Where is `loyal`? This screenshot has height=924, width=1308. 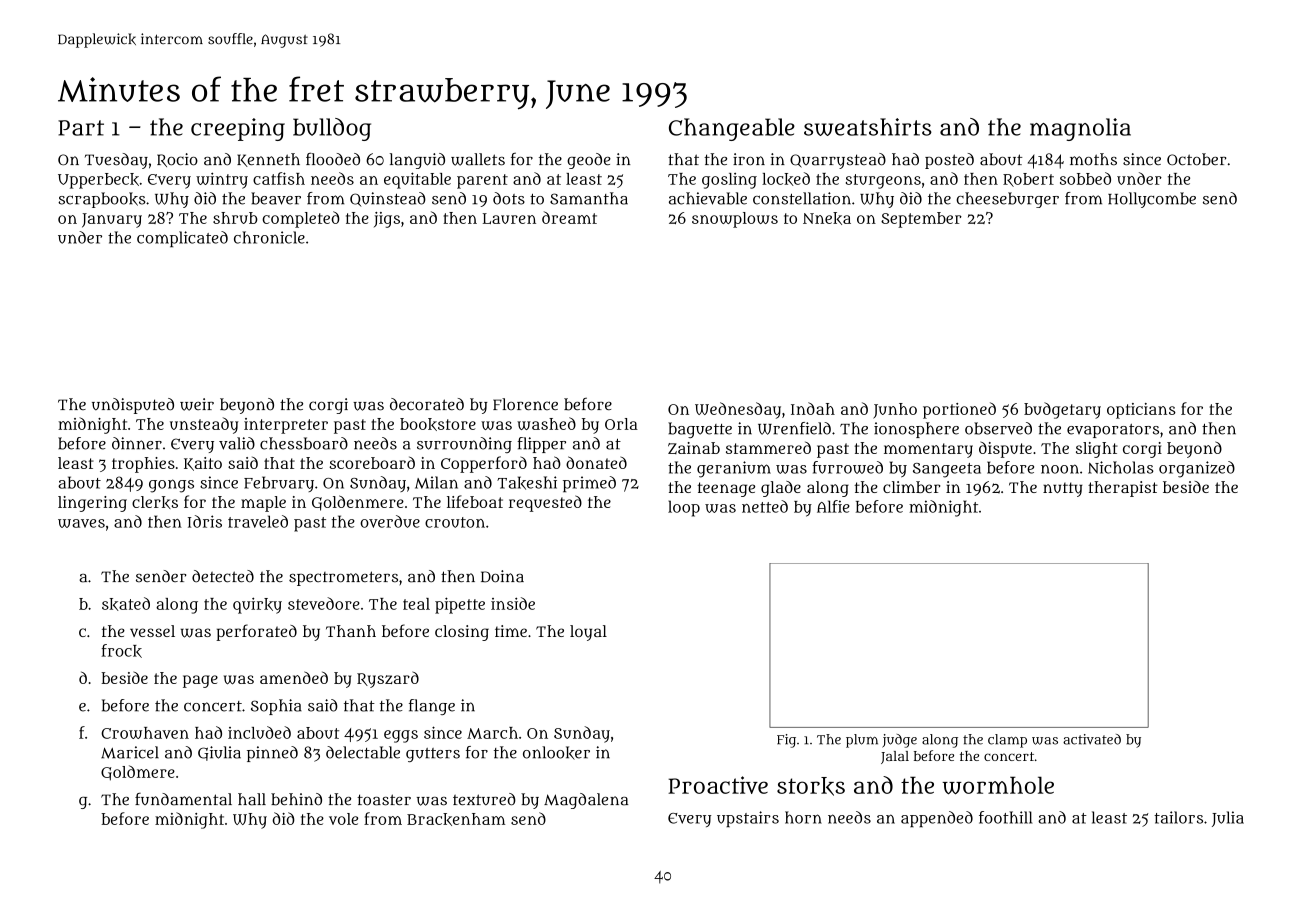
loyal is located at coordinates (588, 633).
